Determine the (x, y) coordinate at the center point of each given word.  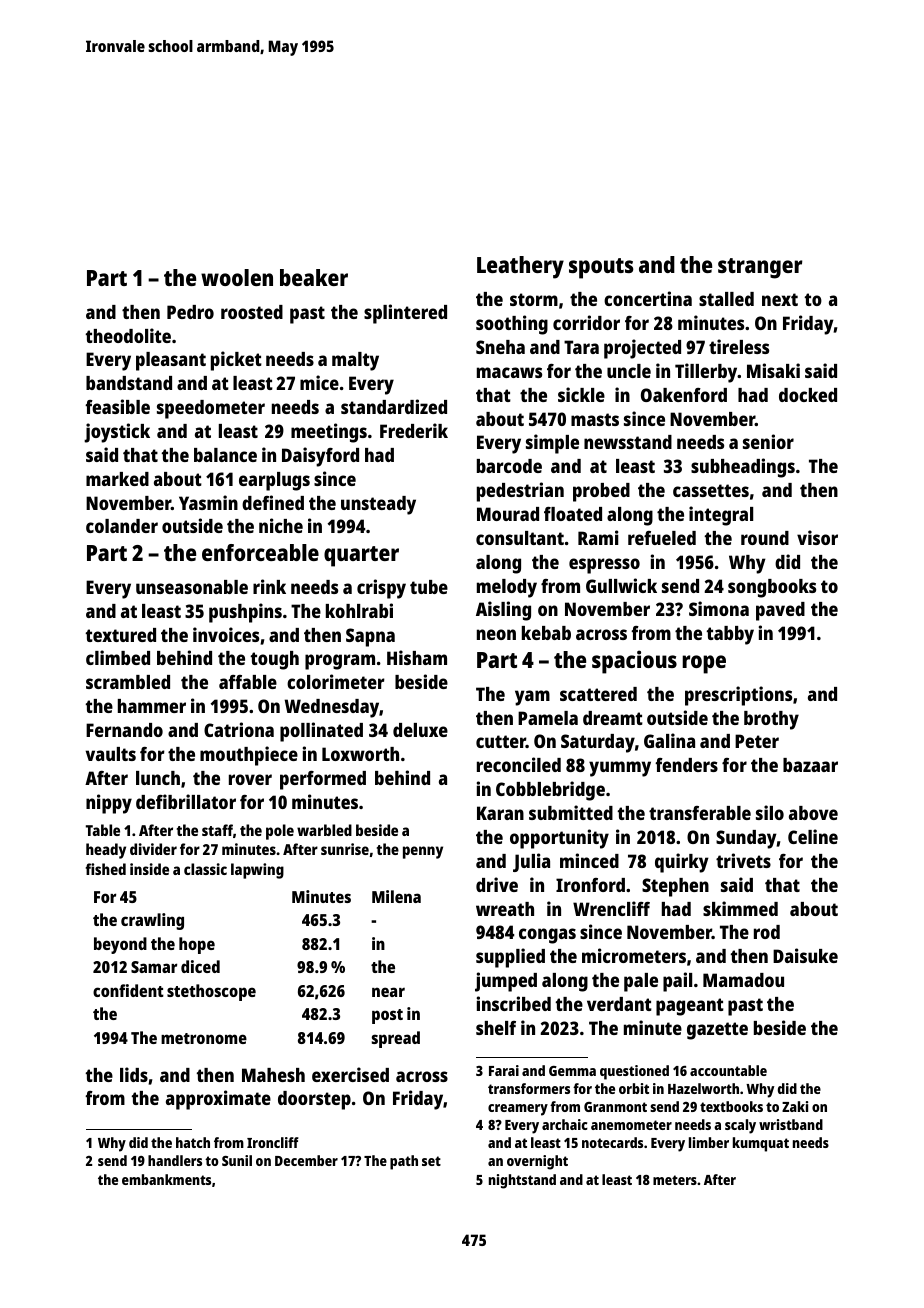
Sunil (237, 1160)
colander (122, 526)
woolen (237, 277)
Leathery (520, 267)
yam (532, 698)
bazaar (810, 765)
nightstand (522, 1181)
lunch (158, 778)
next (780, 299)
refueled (662, 538)
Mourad (508, 514)
